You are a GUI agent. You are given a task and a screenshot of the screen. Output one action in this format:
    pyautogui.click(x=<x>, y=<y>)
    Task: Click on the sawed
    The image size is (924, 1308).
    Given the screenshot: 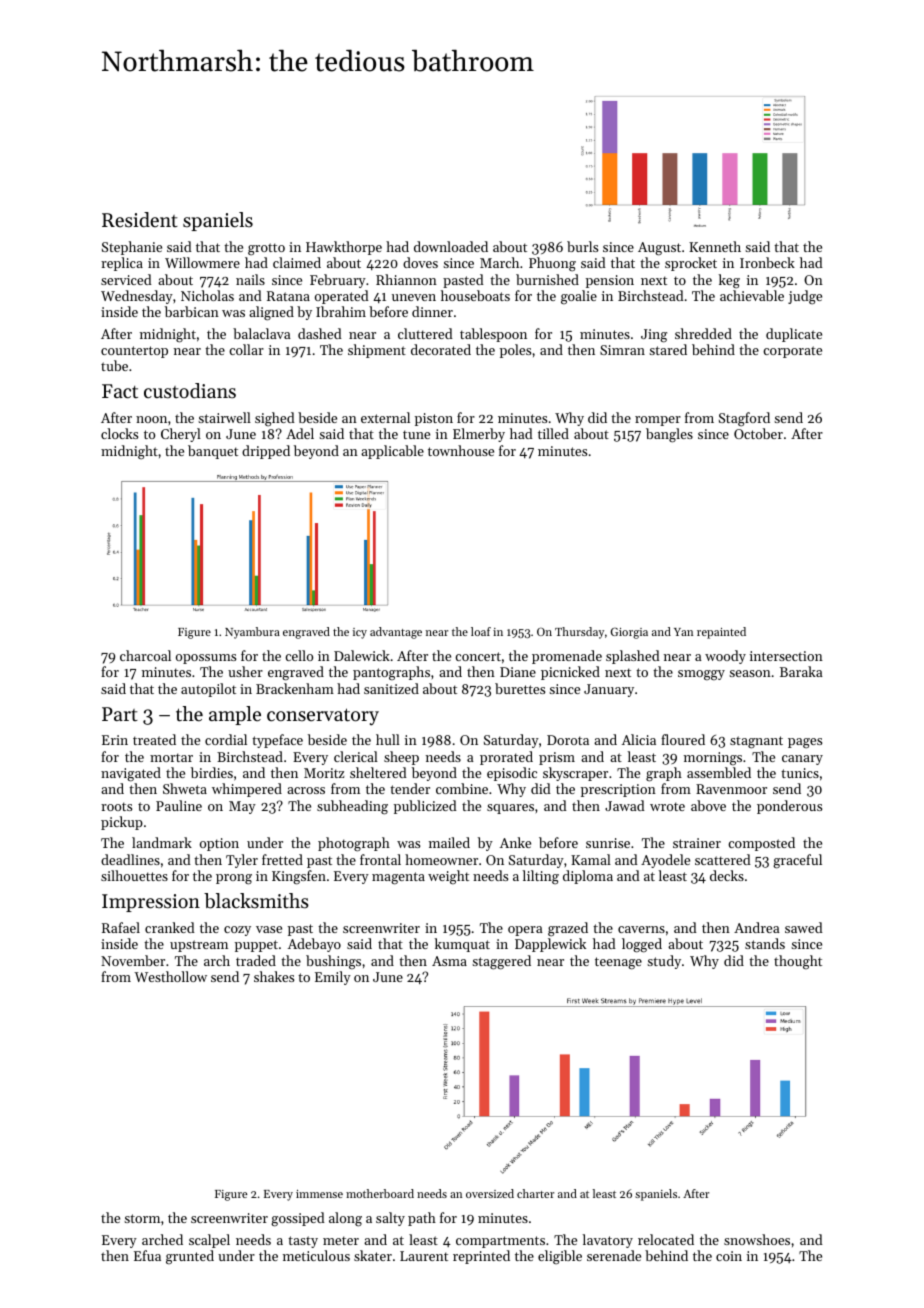 What is the action you would take?
    pyautogui.click(x=804, y=927)
